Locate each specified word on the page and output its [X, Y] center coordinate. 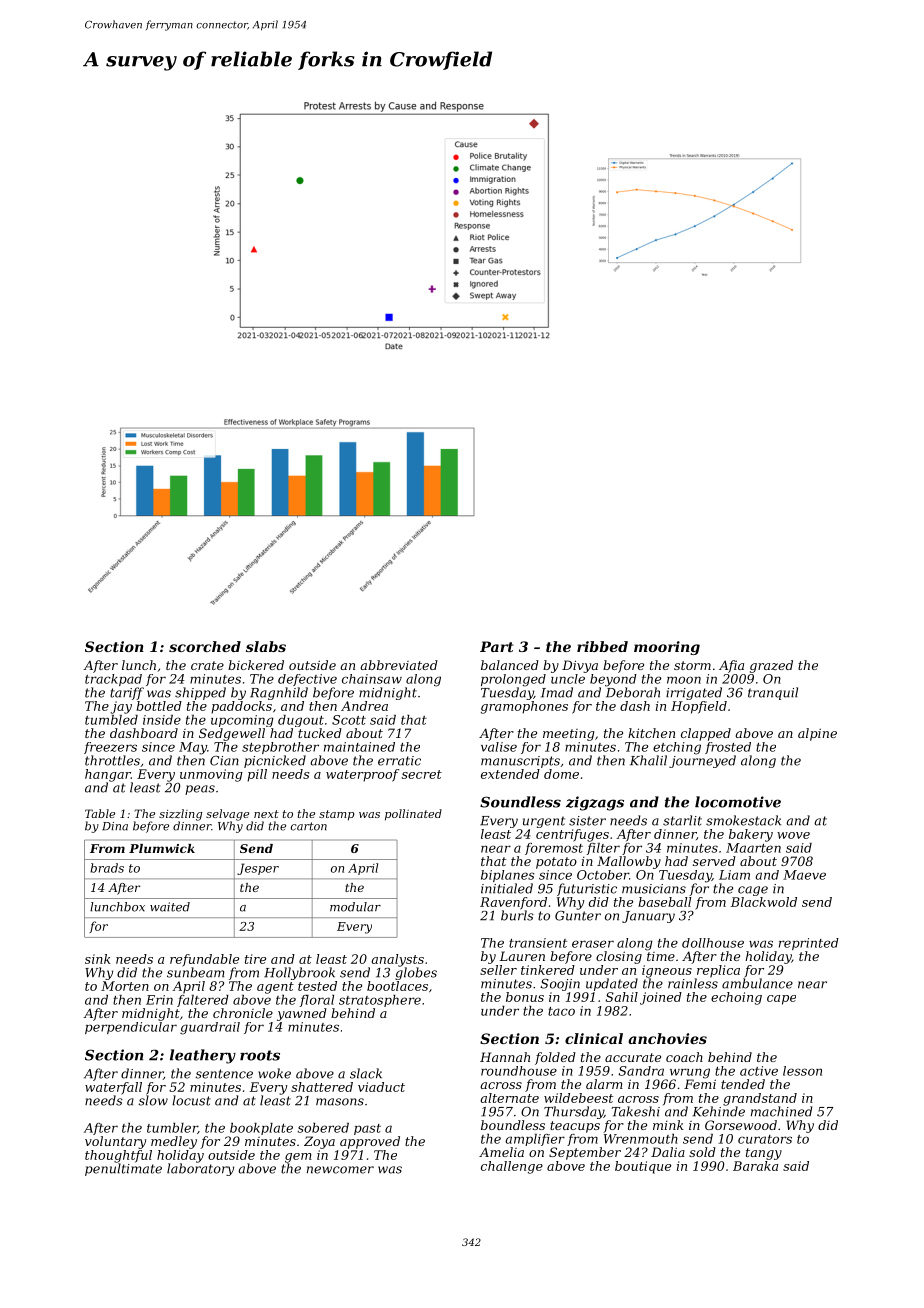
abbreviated [399, 665]
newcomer [340, 1170]
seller [498, 970]
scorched [205, 646]
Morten [125, 986]
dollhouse [713, 943]
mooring [667, 648]
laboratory [200, 1169]
